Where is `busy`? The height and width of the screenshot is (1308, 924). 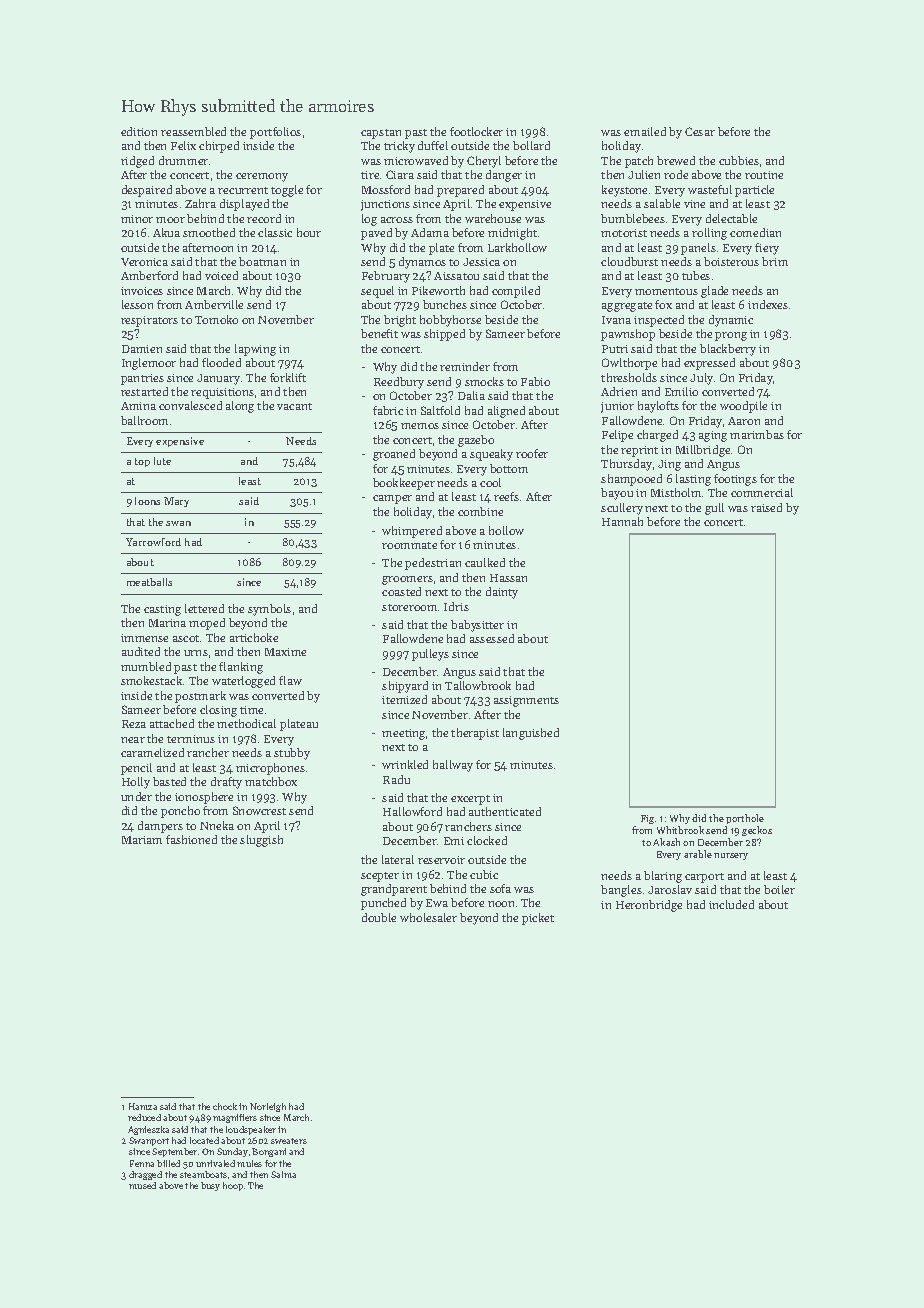 busy is located at coordinates (210, 1186).
